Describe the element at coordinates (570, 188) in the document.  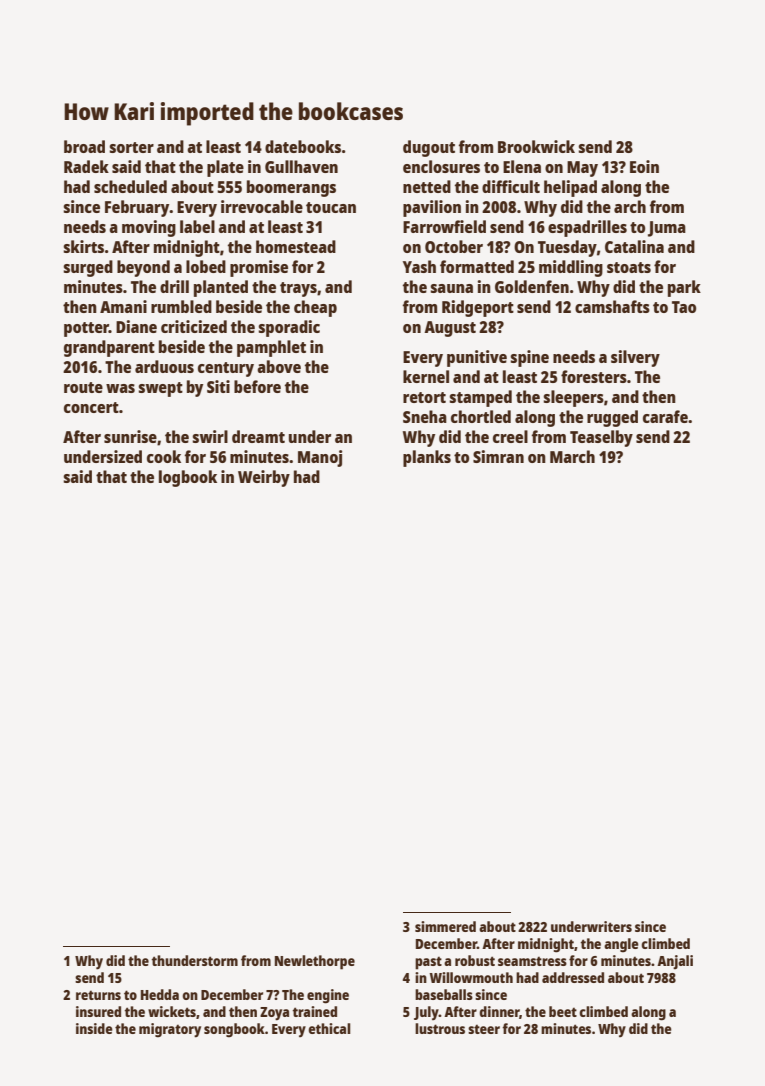
I see `helipad` at that location.
